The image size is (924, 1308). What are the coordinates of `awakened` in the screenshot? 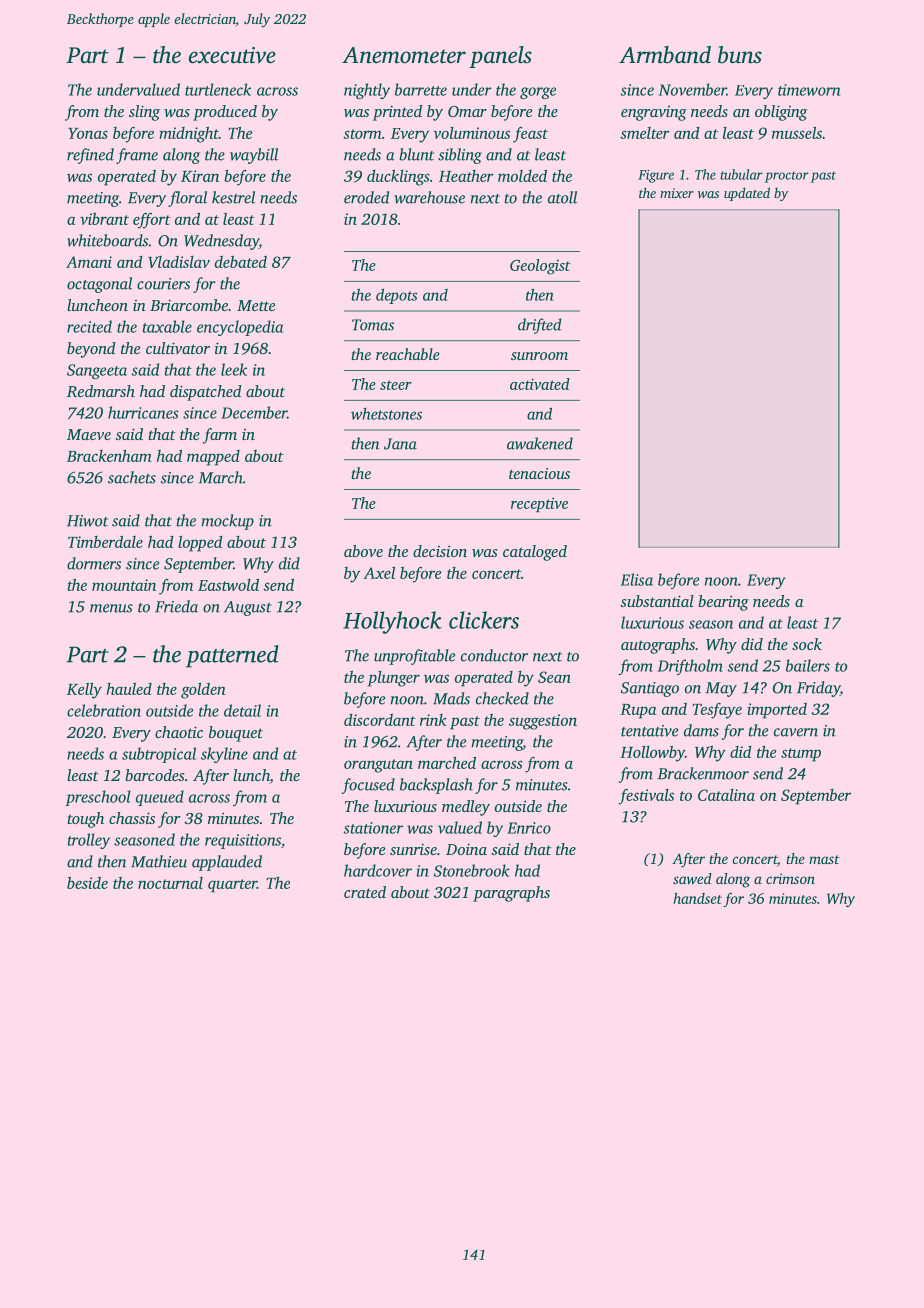 It's located at (540, 443).
